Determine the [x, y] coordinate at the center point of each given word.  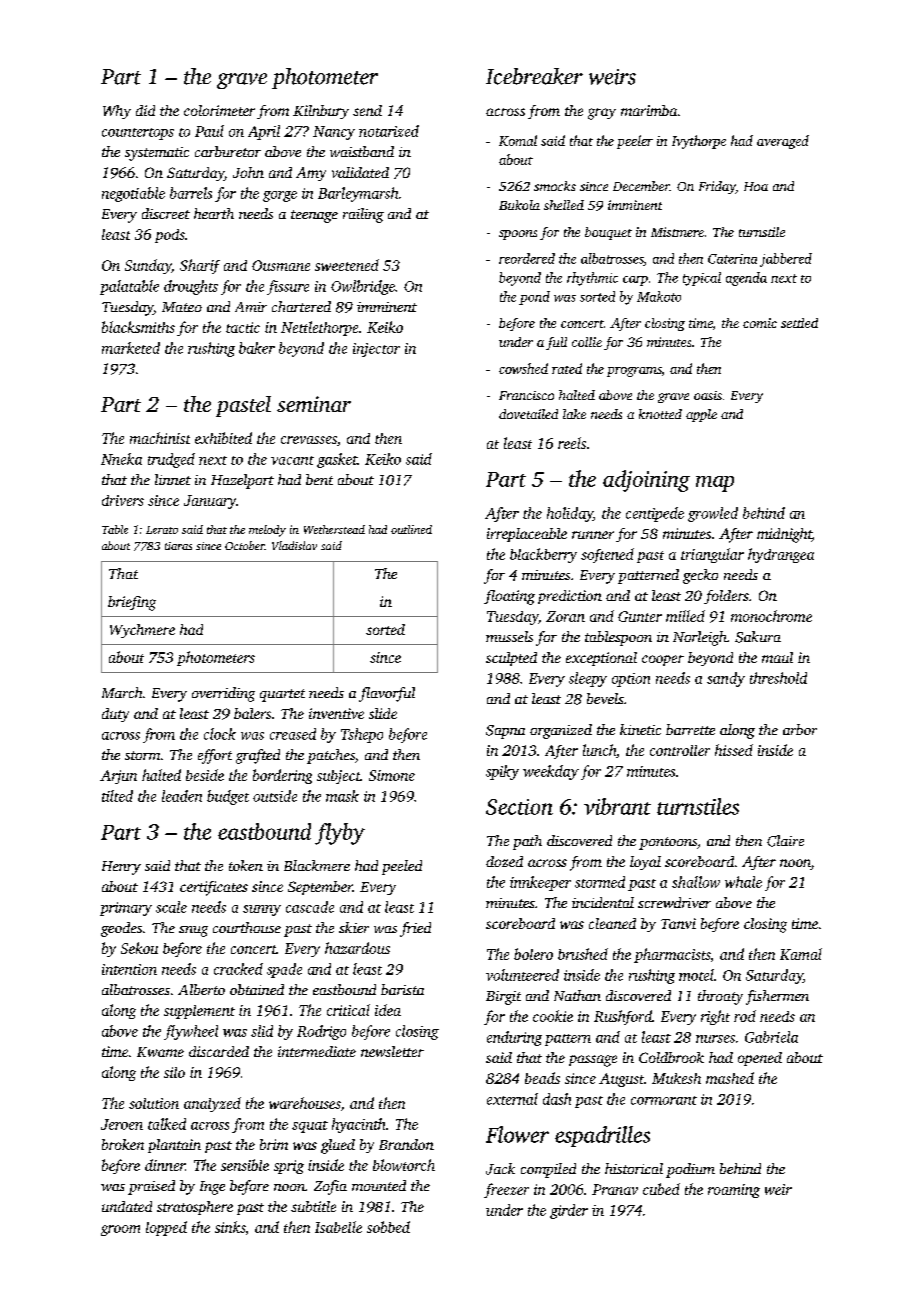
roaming [734, 1191]
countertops [138, 134]
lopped [166, 1228]
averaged [783, 142]
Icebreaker [534, 76]
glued [338, 1146]
